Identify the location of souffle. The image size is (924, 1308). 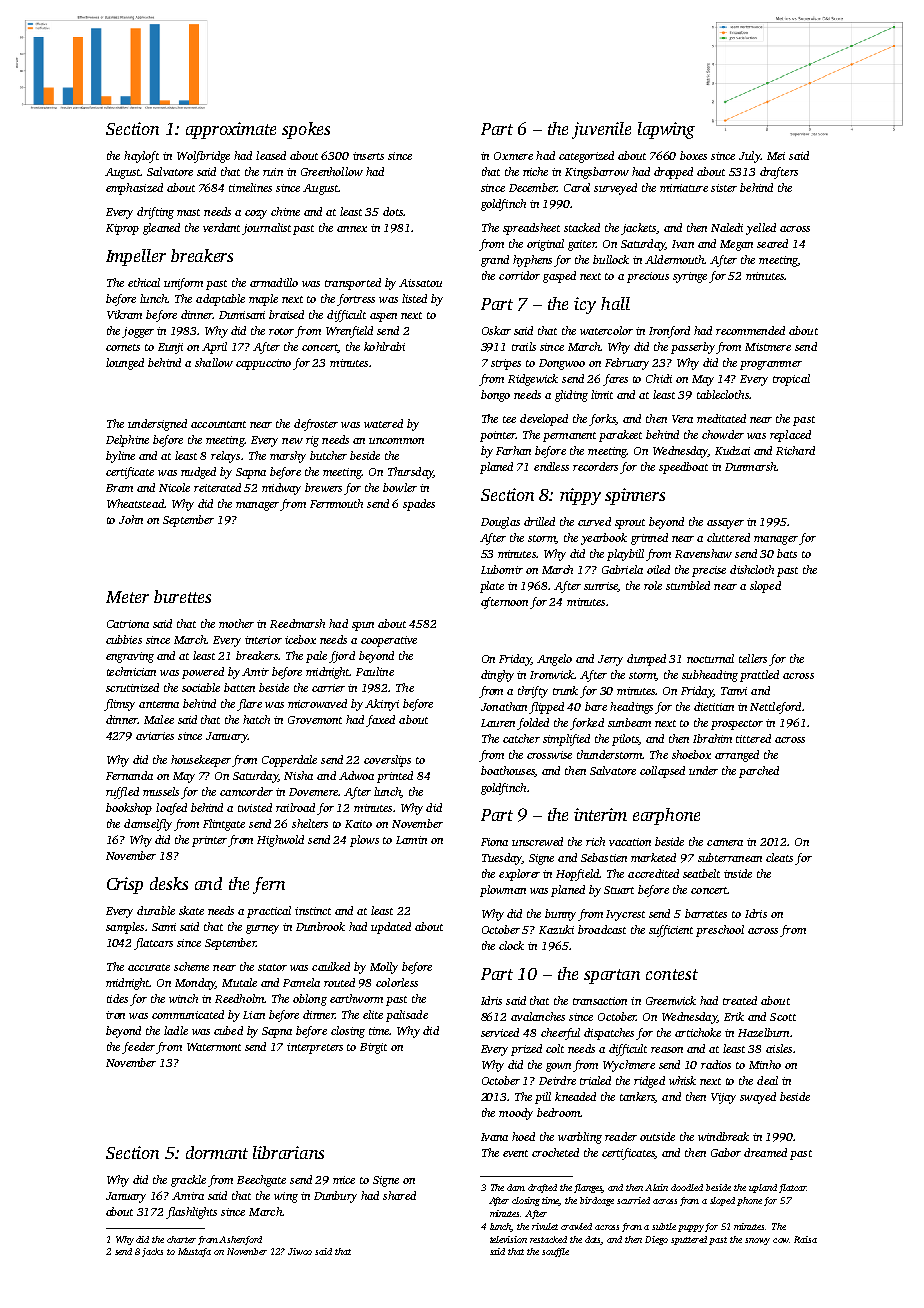
(555, 1252).
